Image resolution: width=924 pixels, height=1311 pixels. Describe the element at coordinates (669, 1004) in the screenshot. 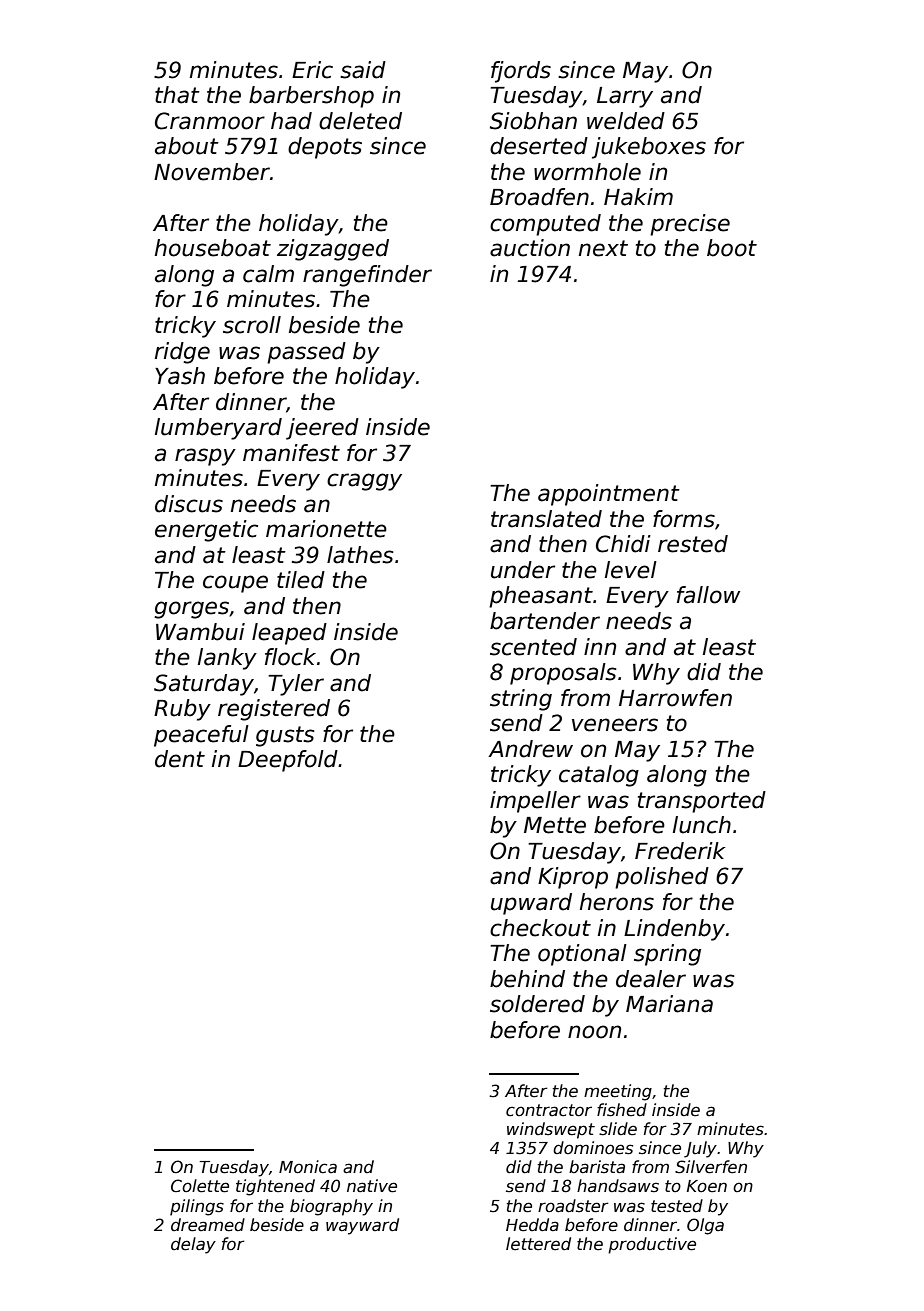

I see `Mariana` at that location.
